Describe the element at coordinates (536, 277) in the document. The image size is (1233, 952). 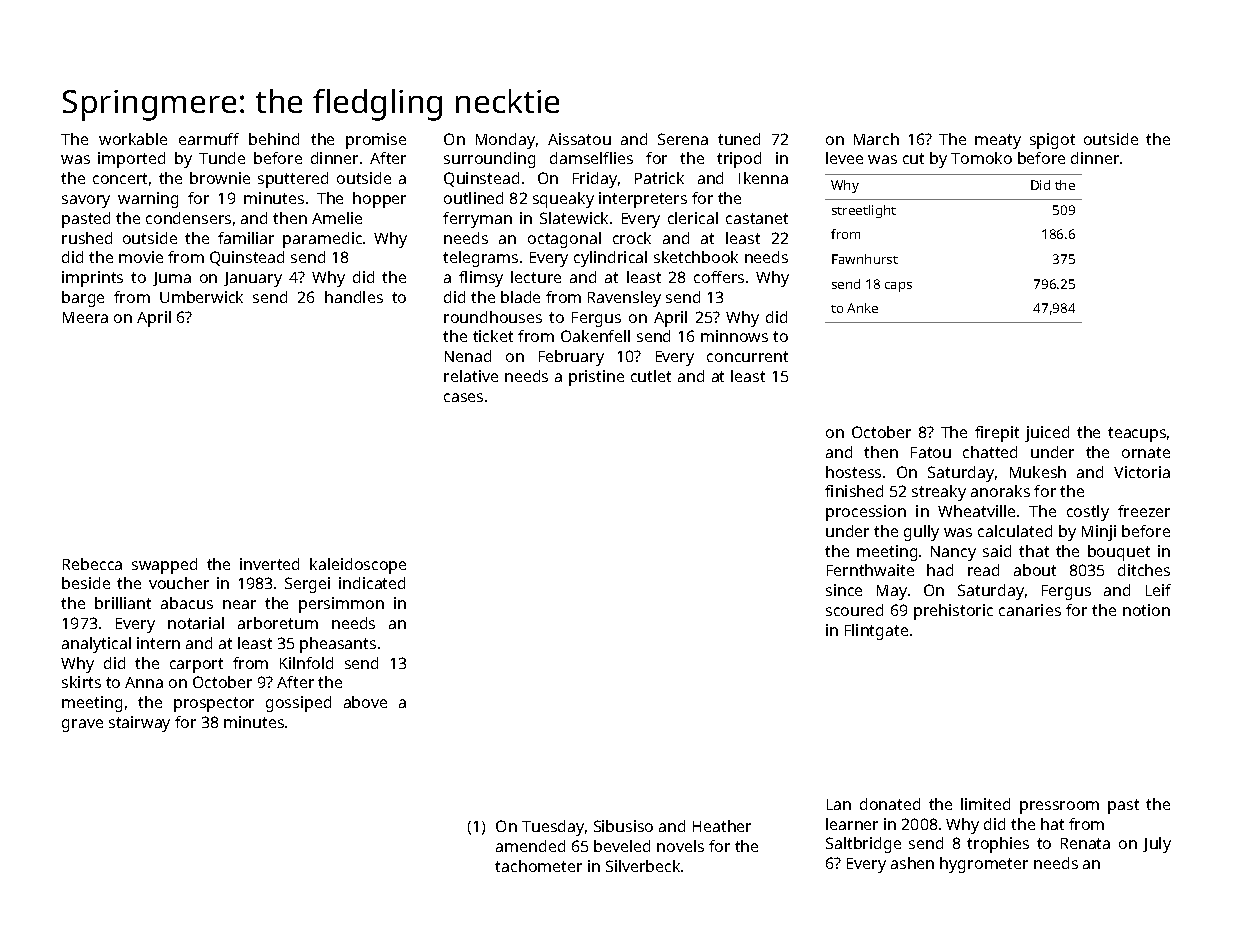
I see `lecture` at that location.
